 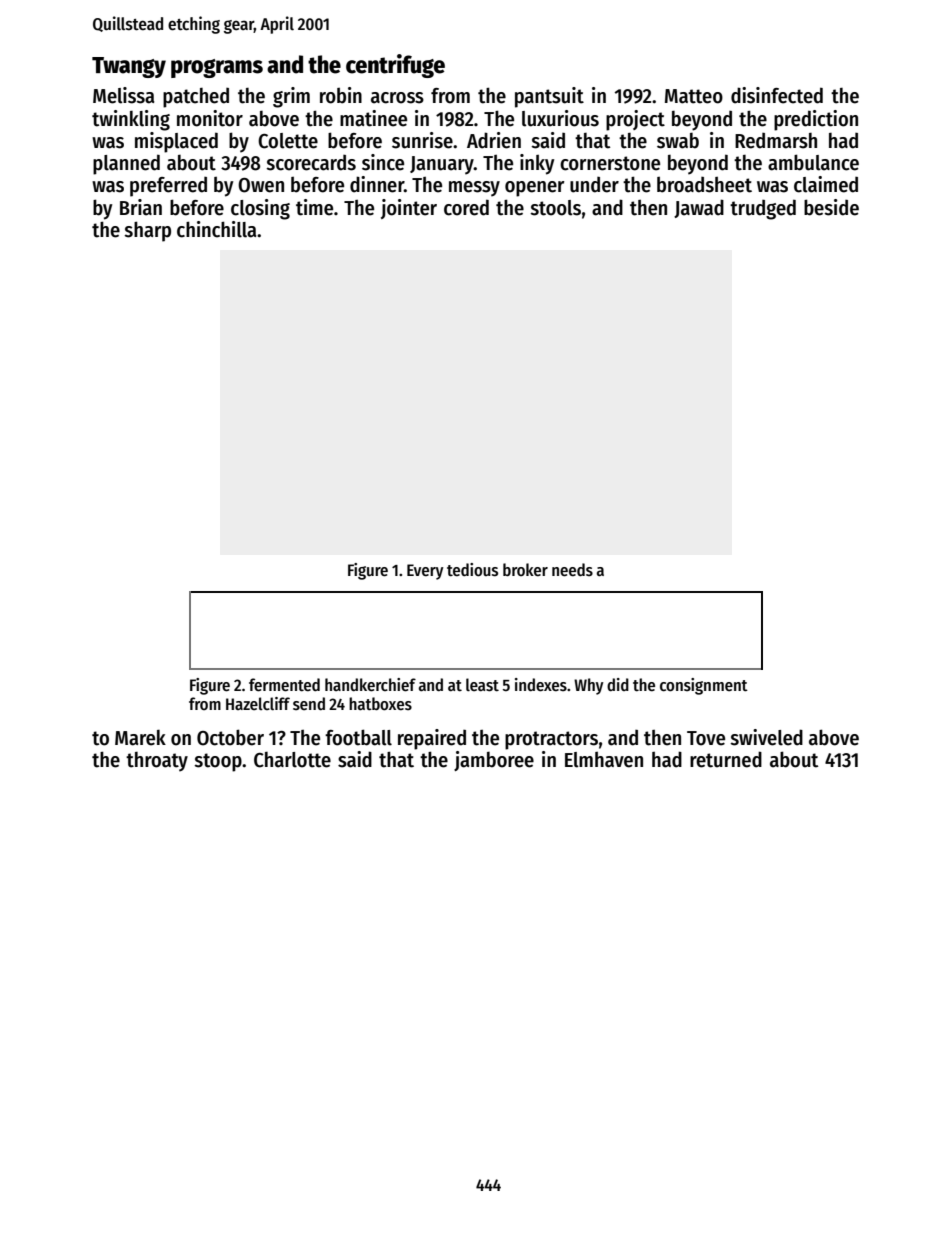 I want to click on broadsheet, so click(x=704, y=184).
